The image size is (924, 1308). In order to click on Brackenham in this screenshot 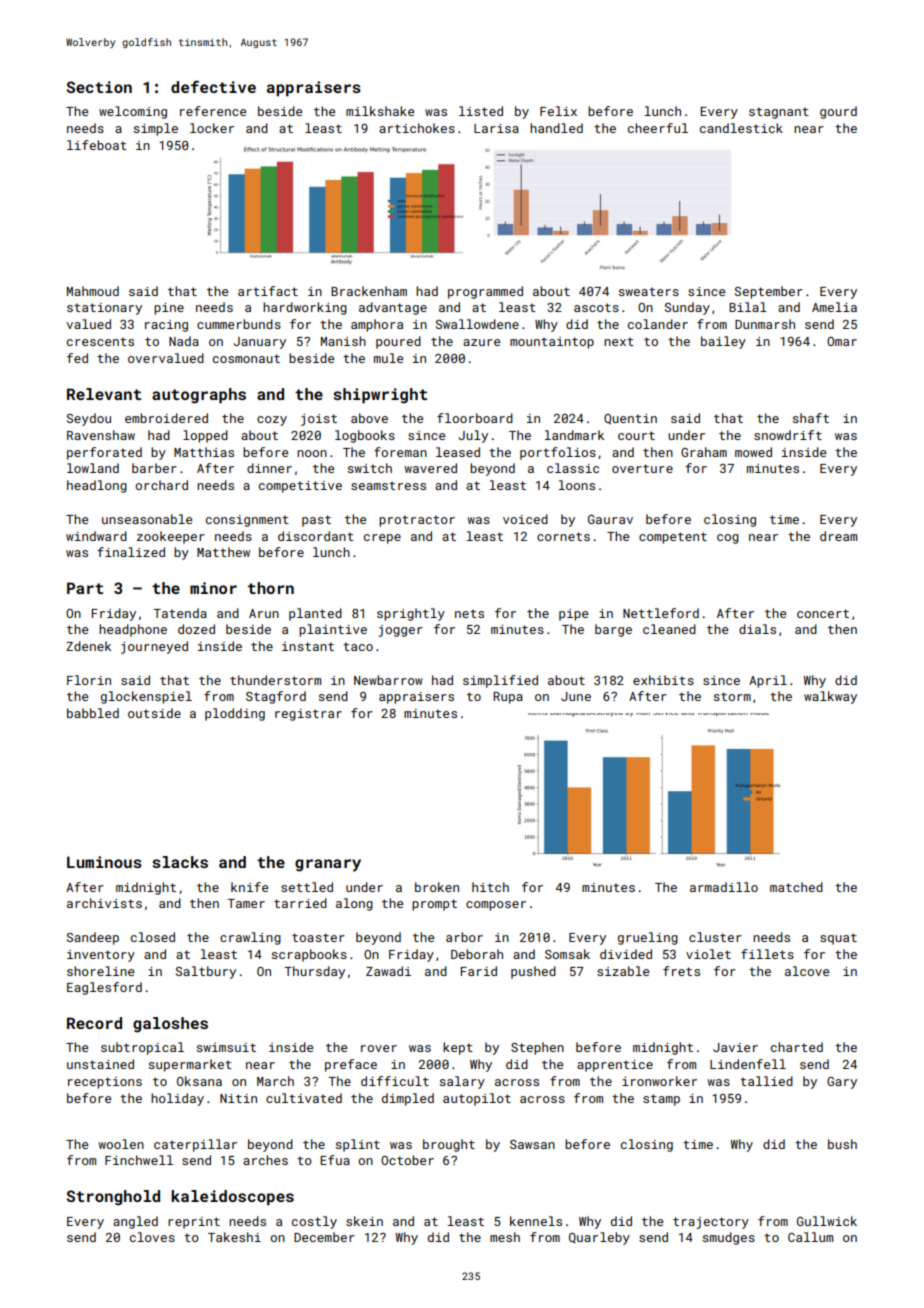, I will do `click(369, 291)`.
